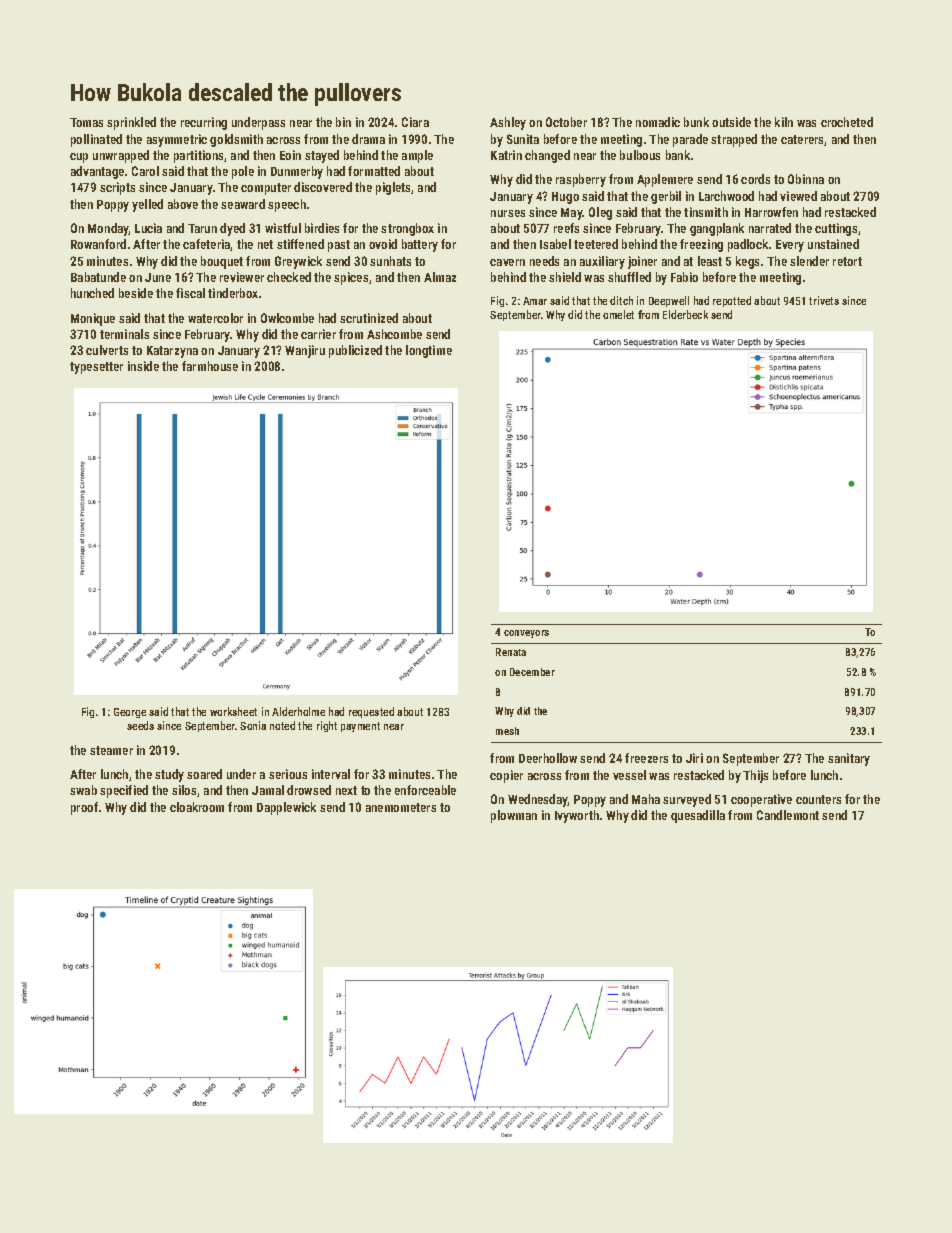  Describe the element at coordinates (849, 759) in the screenshot. I see `sanitary` at that location.
